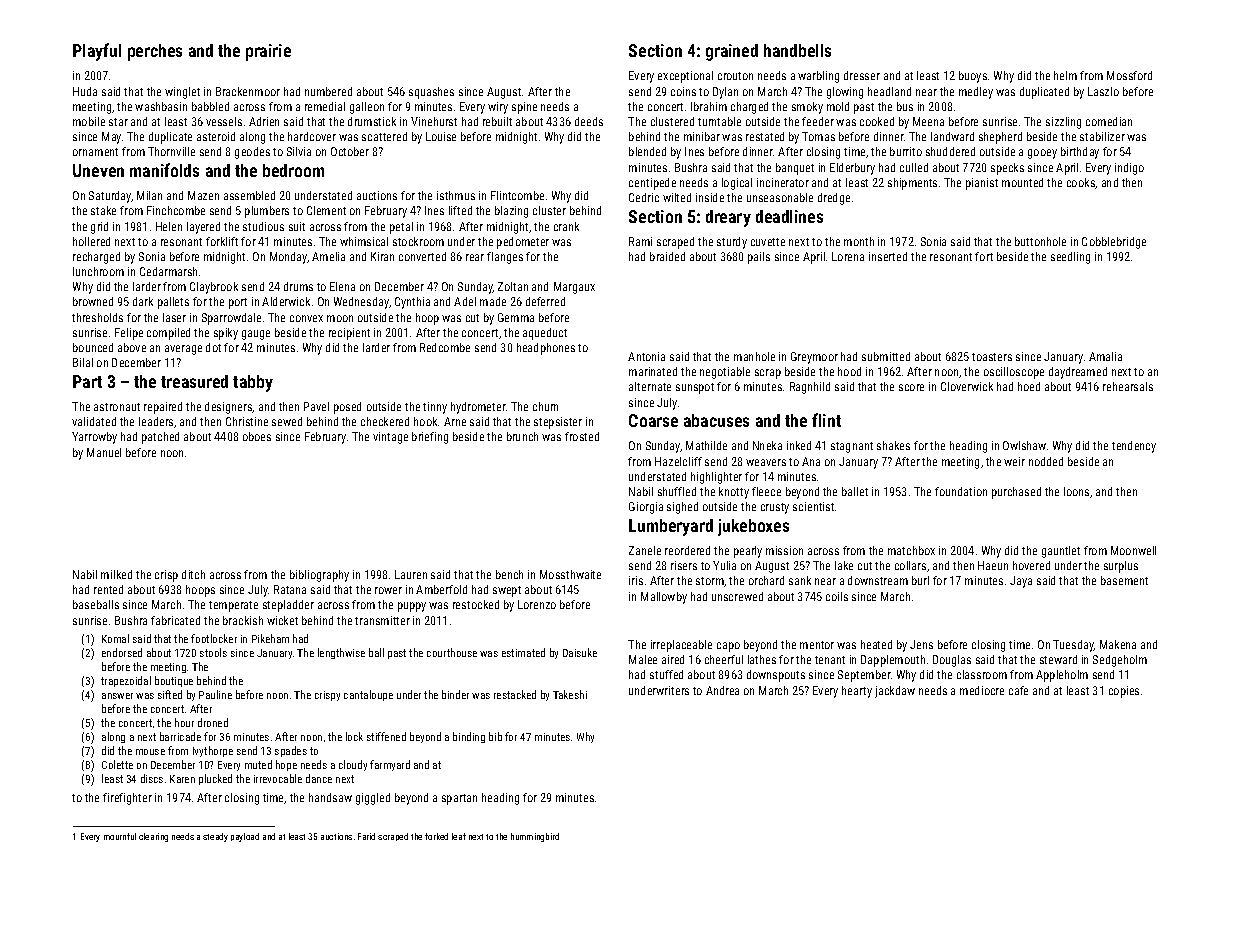 Image resolution: width=1233 pixels, height=952 pixels. Describe the element at coordinates (973, 77) in the document. I see `buoys` at that location.
